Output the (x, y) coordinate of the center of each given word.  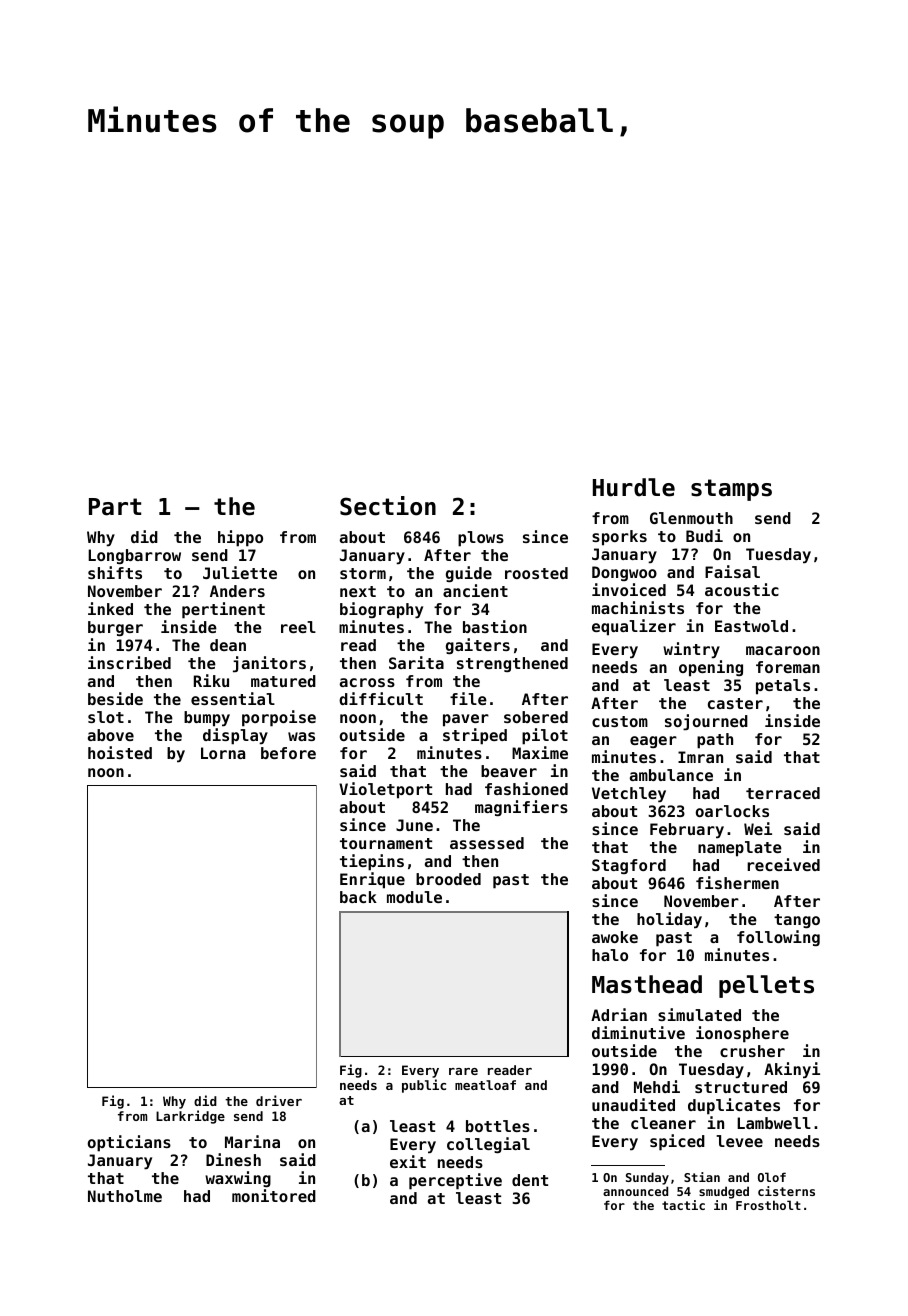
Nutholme (125, 1196)
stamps (731, 490)
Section (388, 506)
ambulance (671, 775)
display (235, 736)
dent (530, 1180)
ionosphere (742, 1034)
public (424, 1086)
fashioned (526, 788)
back (358, 897)
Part (115, 507)
